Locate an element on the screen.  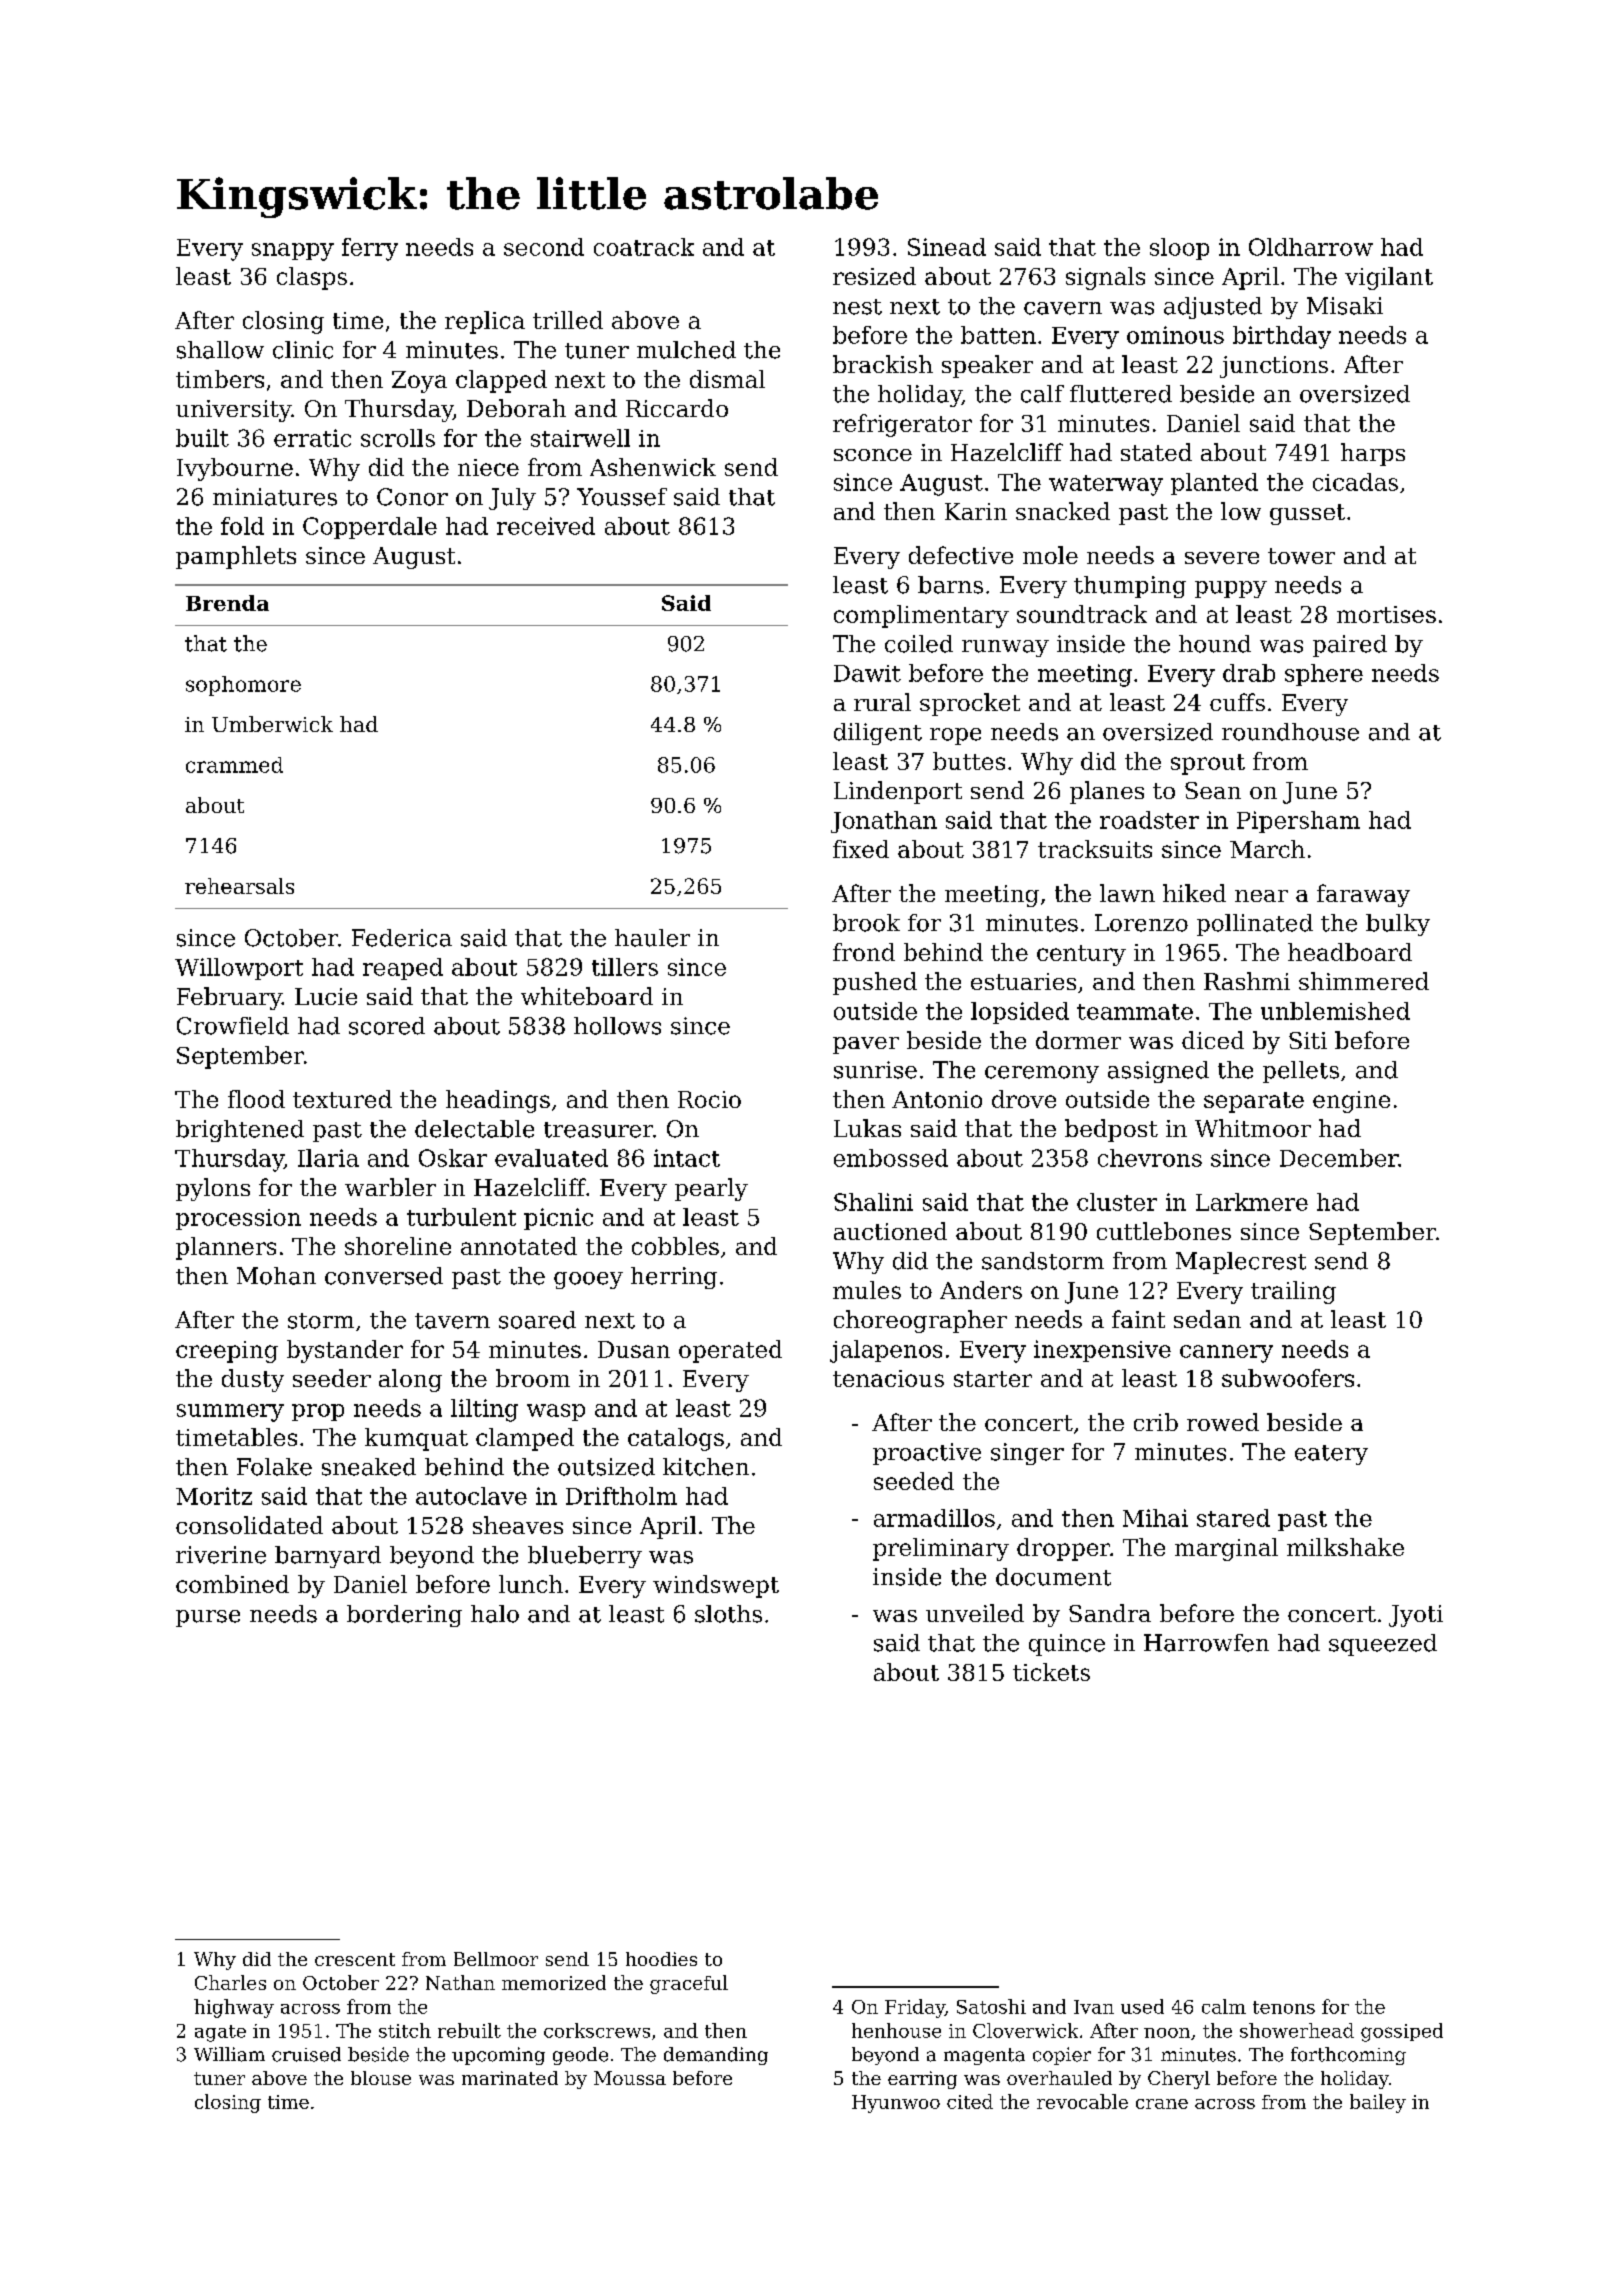
Mohan is located at coordinates (276, 1276).
